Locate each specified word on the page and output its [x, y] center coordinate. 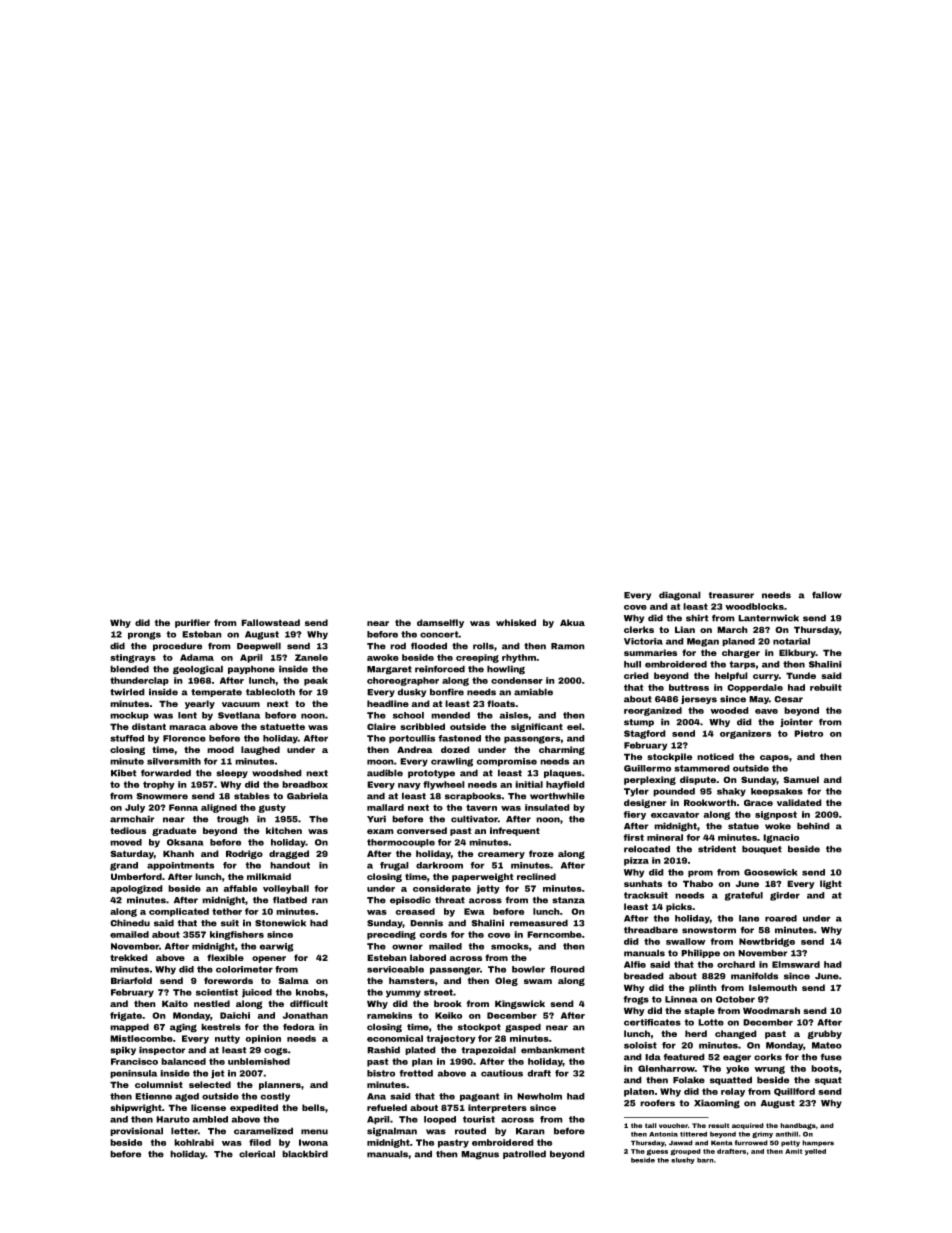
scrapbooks [473, 796]
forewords [228, 980]
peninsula [133, 1074]
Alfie [635, 964]
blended [129, 669]
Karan [530, 1131]
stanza [568, 900]
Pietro [808, 733]
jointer [796, 722]
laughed [260, 750]
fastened [459, 738]
